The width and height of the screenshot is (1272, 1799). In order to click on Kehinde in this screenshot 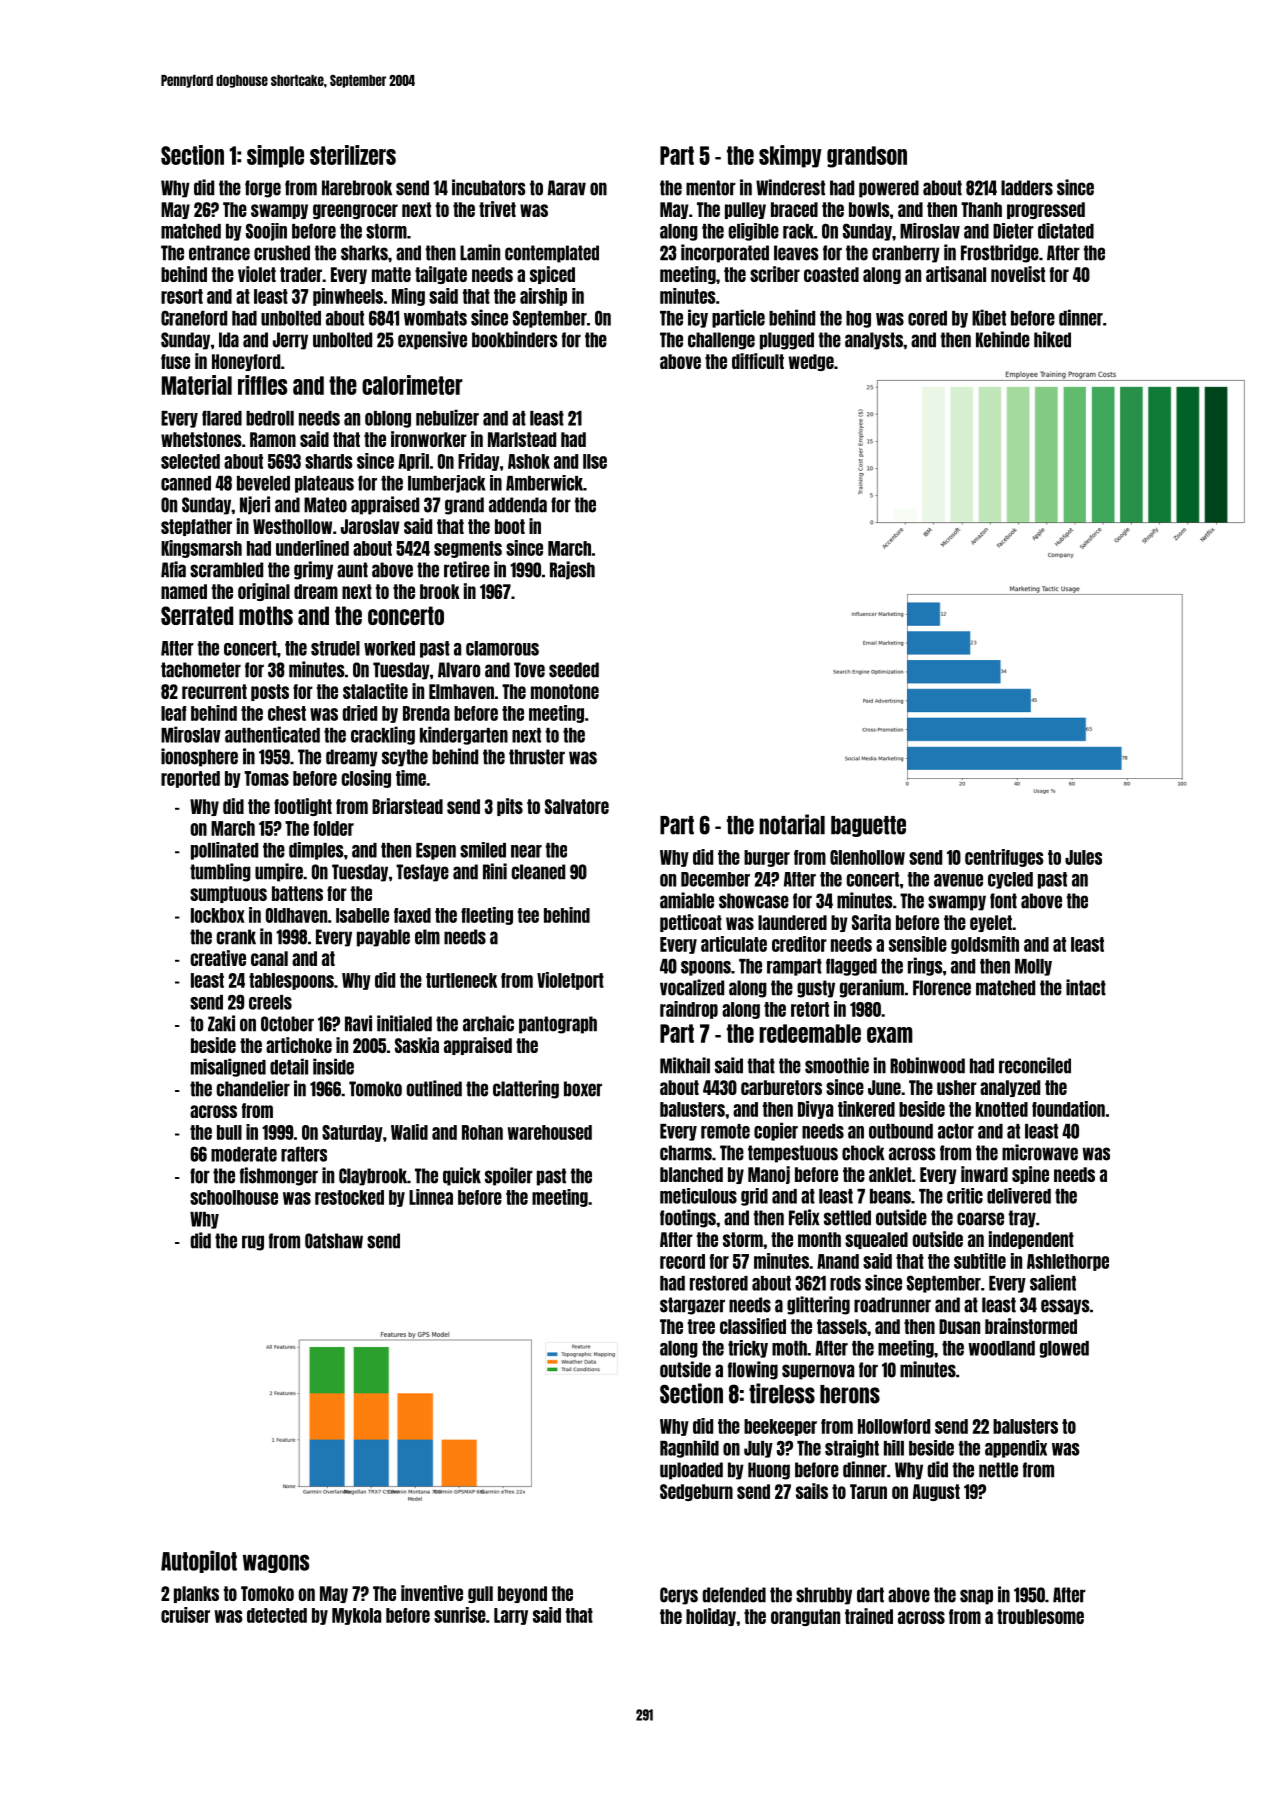, I will do `click(1003, 339)`.
